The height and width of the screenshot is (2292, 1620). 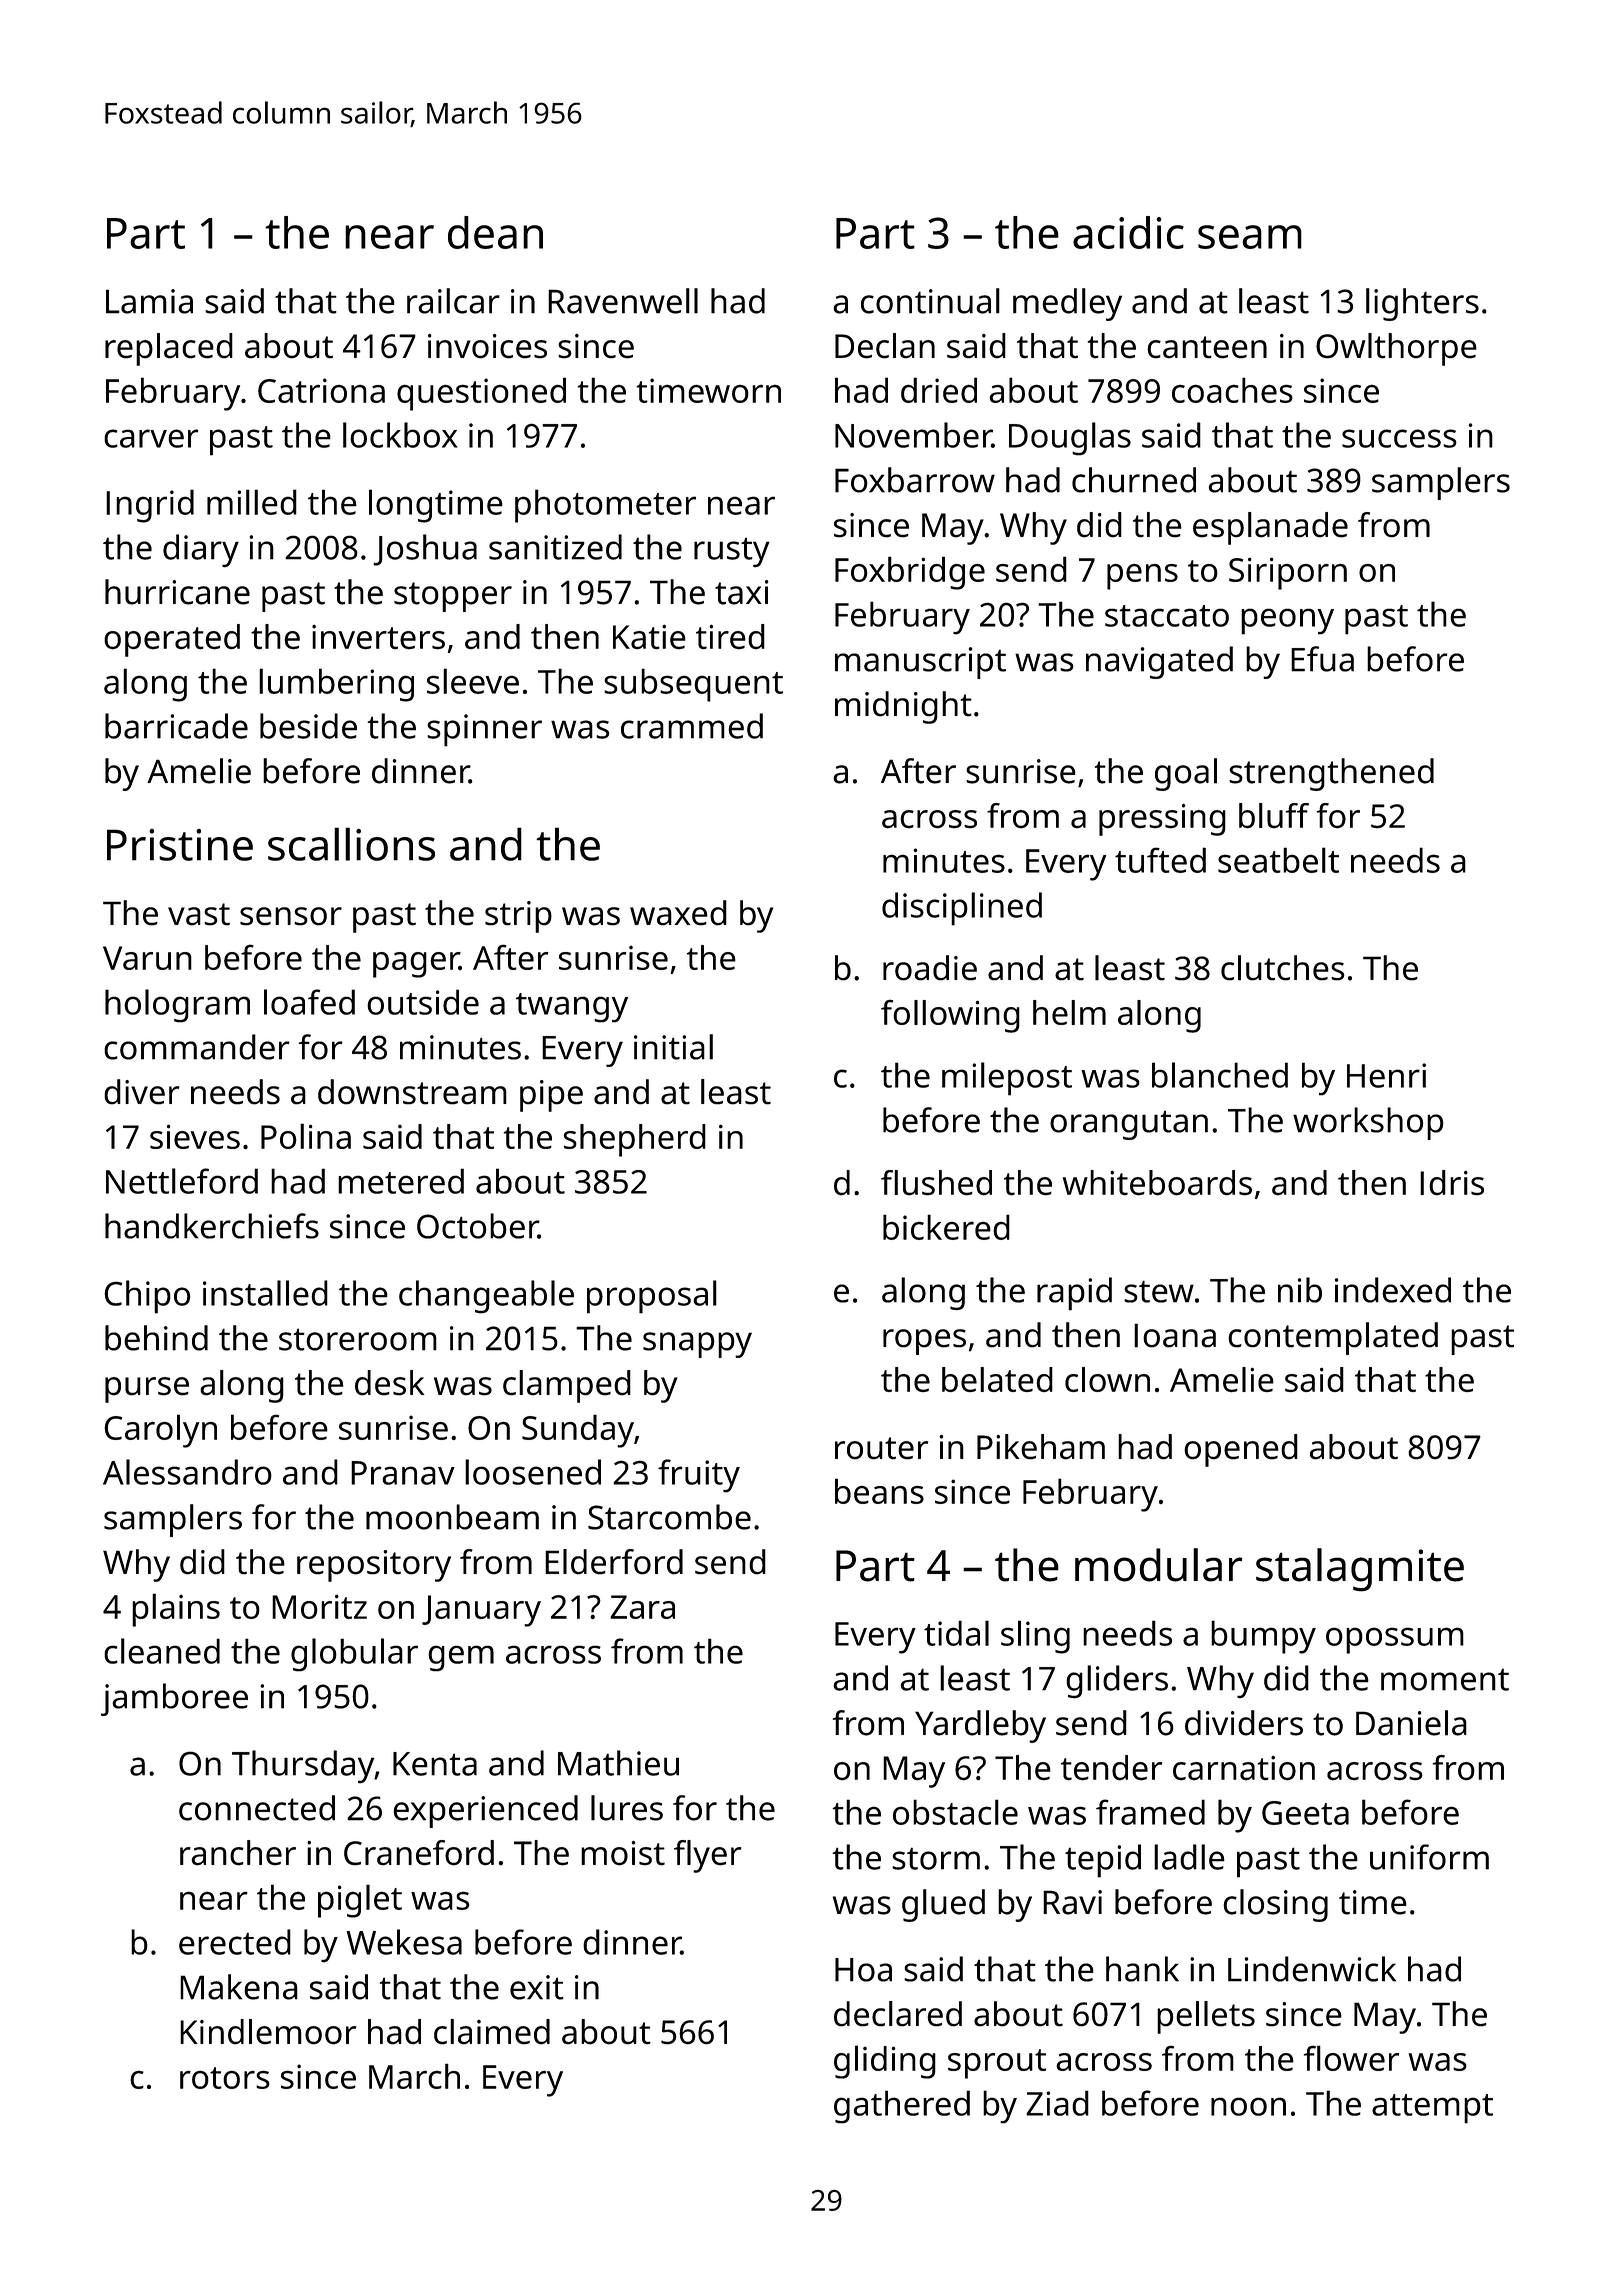 I want to click on railcar, so click(x=453, y=301).
